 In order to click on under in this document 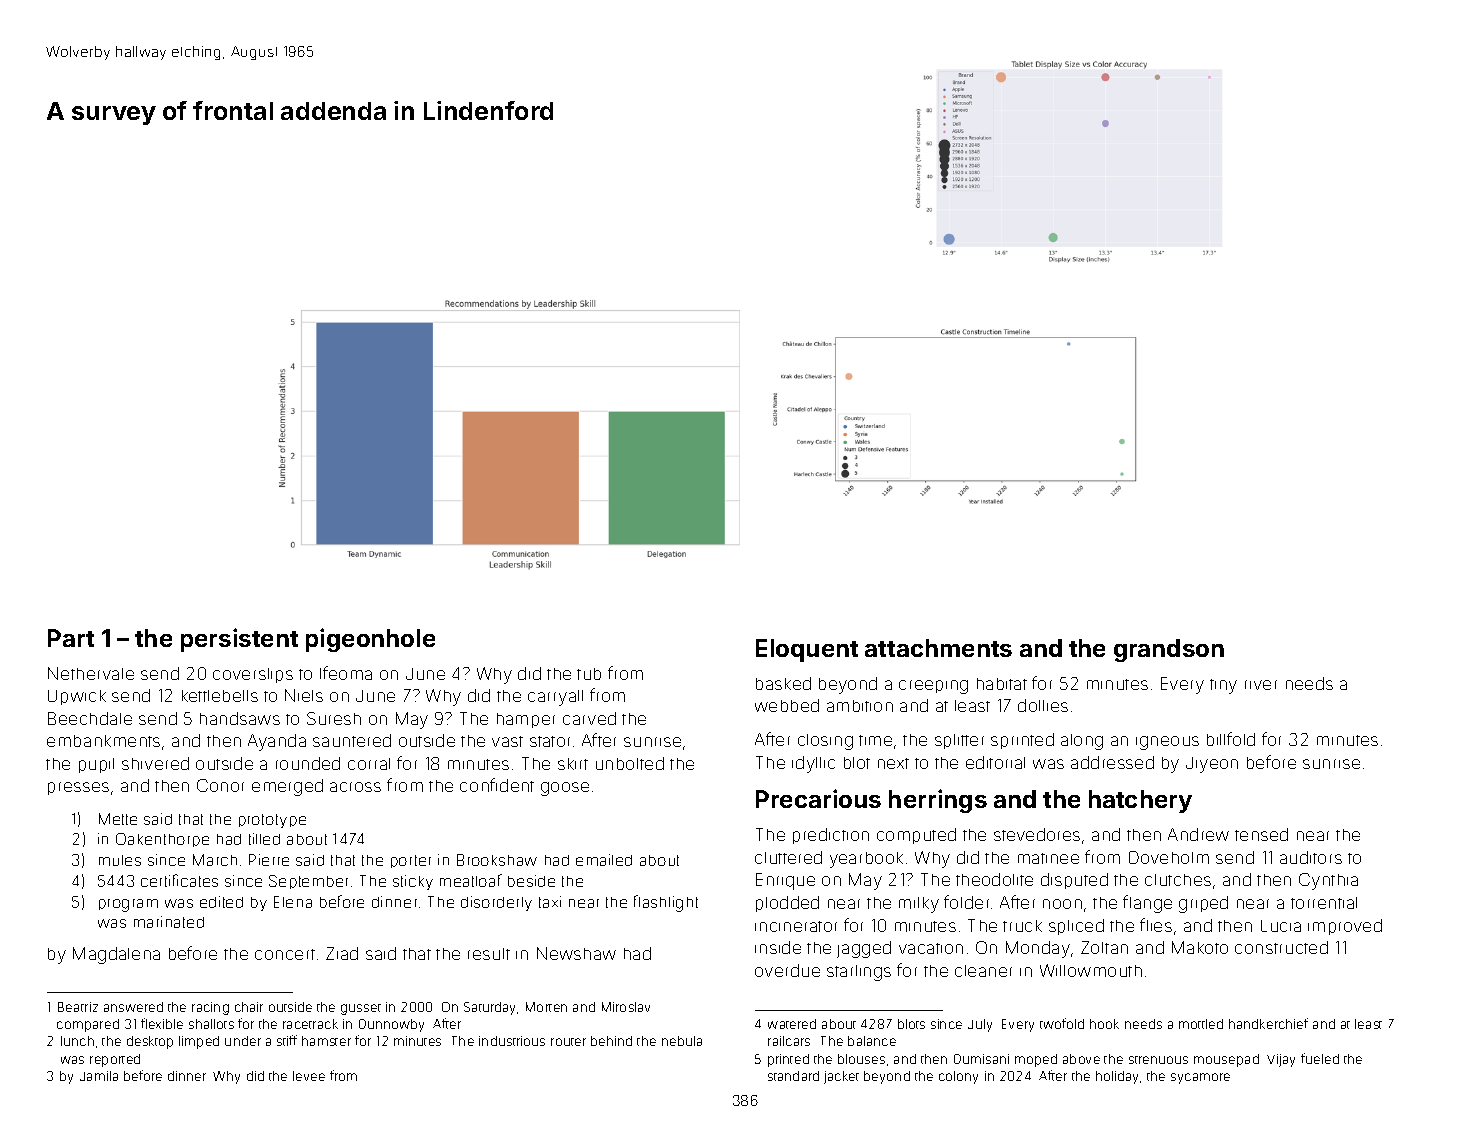, I will do `click(243, 1041)`.
